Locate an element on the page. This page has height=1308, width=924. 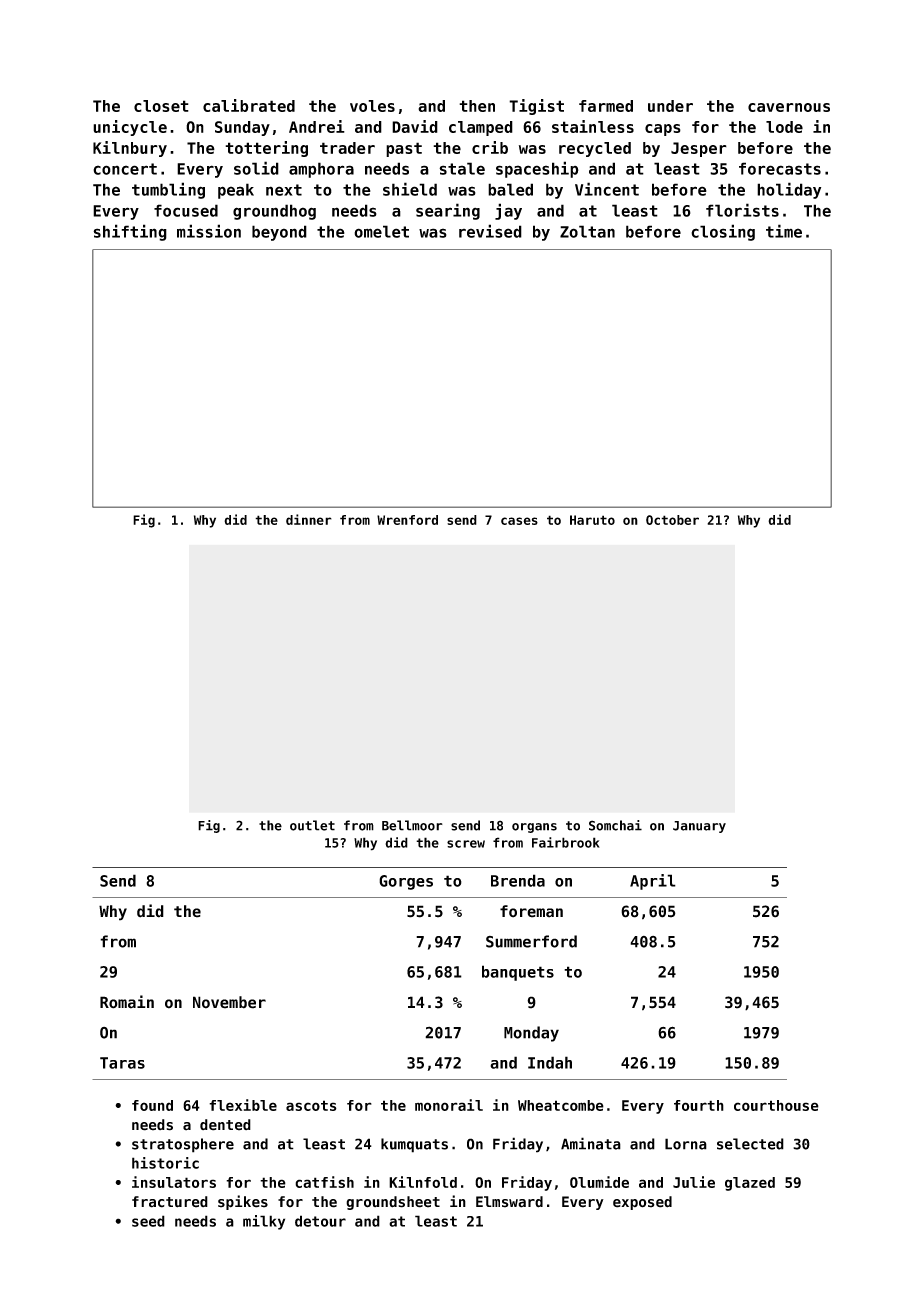
Elmsward is located at coordinates (509, 1202).
